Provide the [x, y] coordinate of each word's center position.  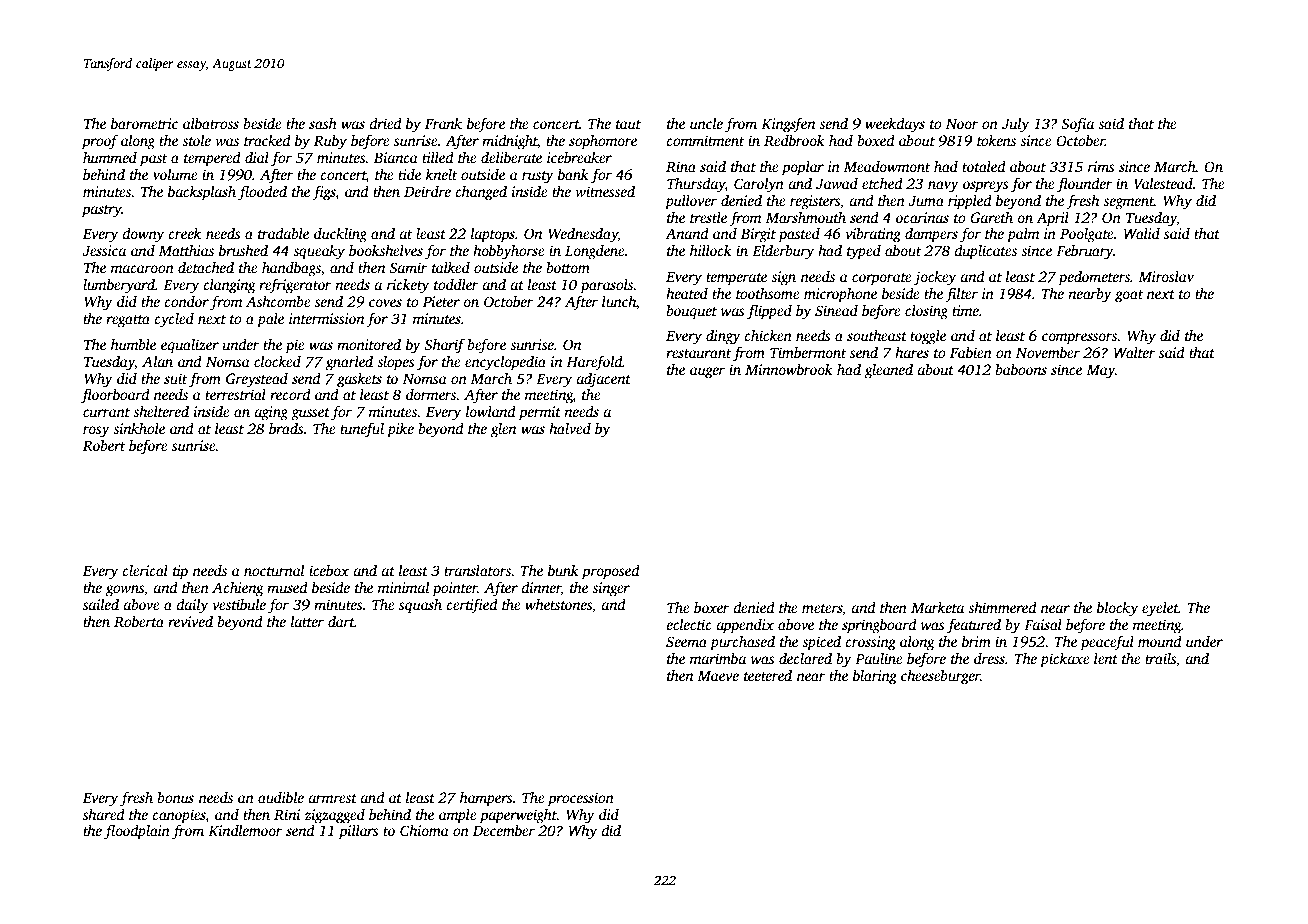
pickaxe [1065, 660]
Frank [443, 123]
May [1100, 372]
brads [286, 428]
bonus [175, 797]
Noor [962, 124]
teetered [768, 675]
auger [707, 373]
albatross [211, 123]
